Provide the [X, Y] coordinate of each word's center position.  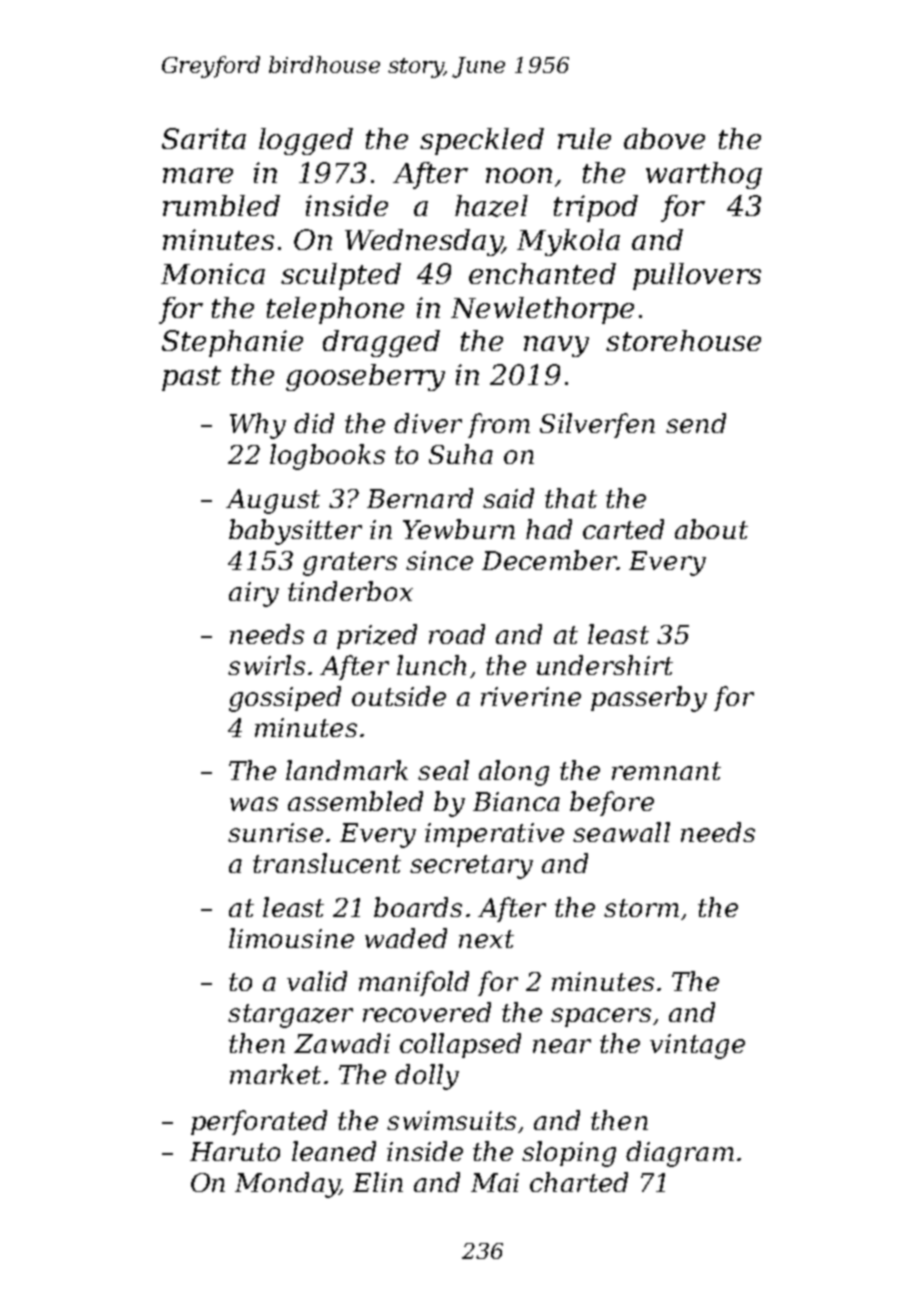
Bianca [516, 801]
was [254, 804]
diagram [680, 1154]
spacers [601, 1017]
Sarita [204, 138]
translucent [327, 863]
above [664, 138]
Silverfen [597, 425]
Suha [461, 454]
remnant [666, 771]
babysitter [295, 532]
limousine [291, 938]
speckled [482, 141]
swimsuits [451, 1120]
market [275, 1074]
